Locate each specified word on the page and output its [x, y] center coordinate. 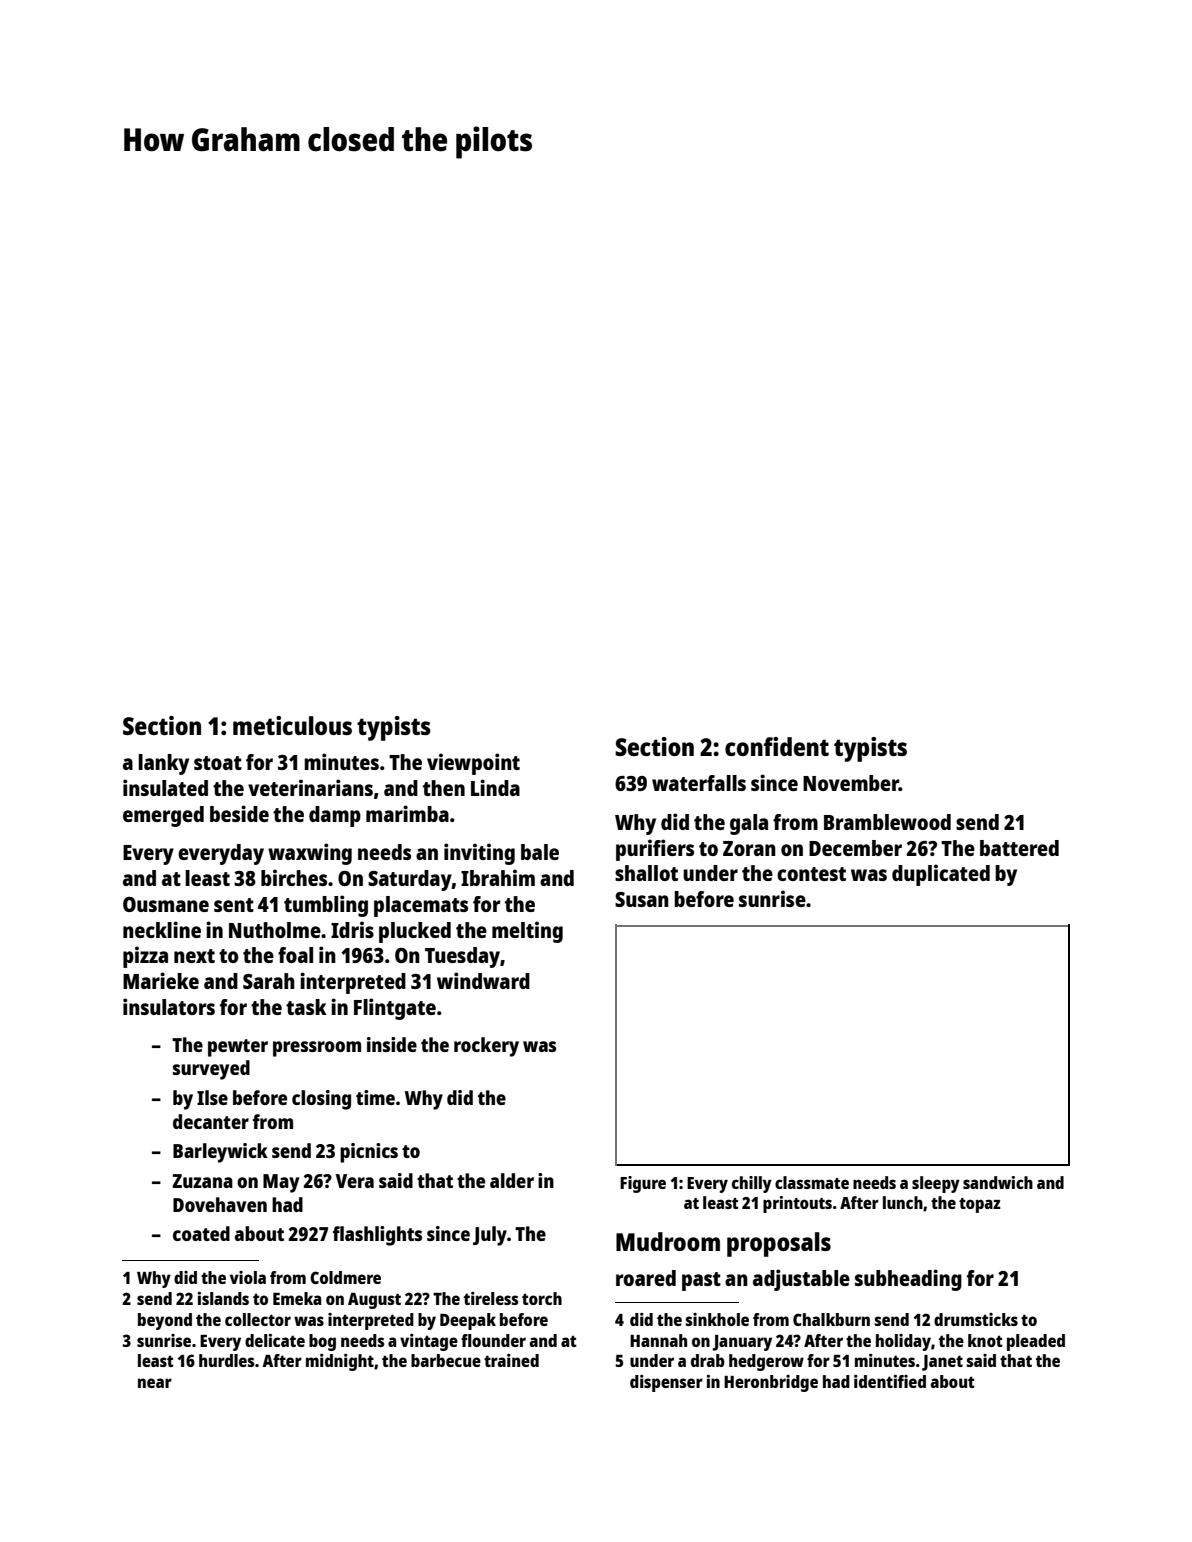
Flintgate [395, 1009]
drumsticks [976, 1319]
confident [777, 746]
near [155, 1383]
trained [511, 1360]
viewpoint [473, 764]
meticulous [292, 725]
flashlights [377, 1236]
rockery [486, 1047]
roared [646, 1278]
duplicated [941, 875]
